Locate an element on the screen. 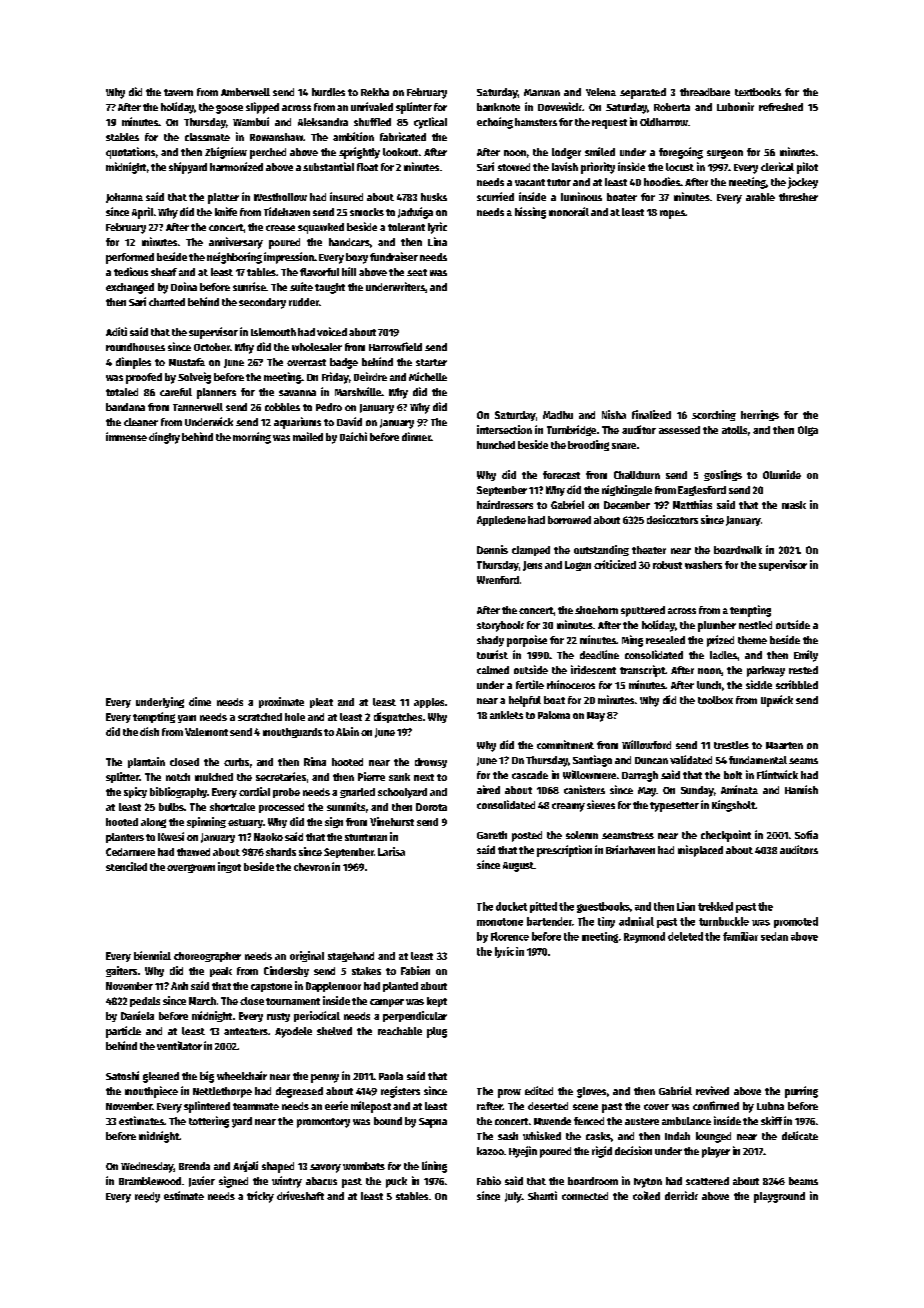  cyclical is located at coordinates (430, 123).
